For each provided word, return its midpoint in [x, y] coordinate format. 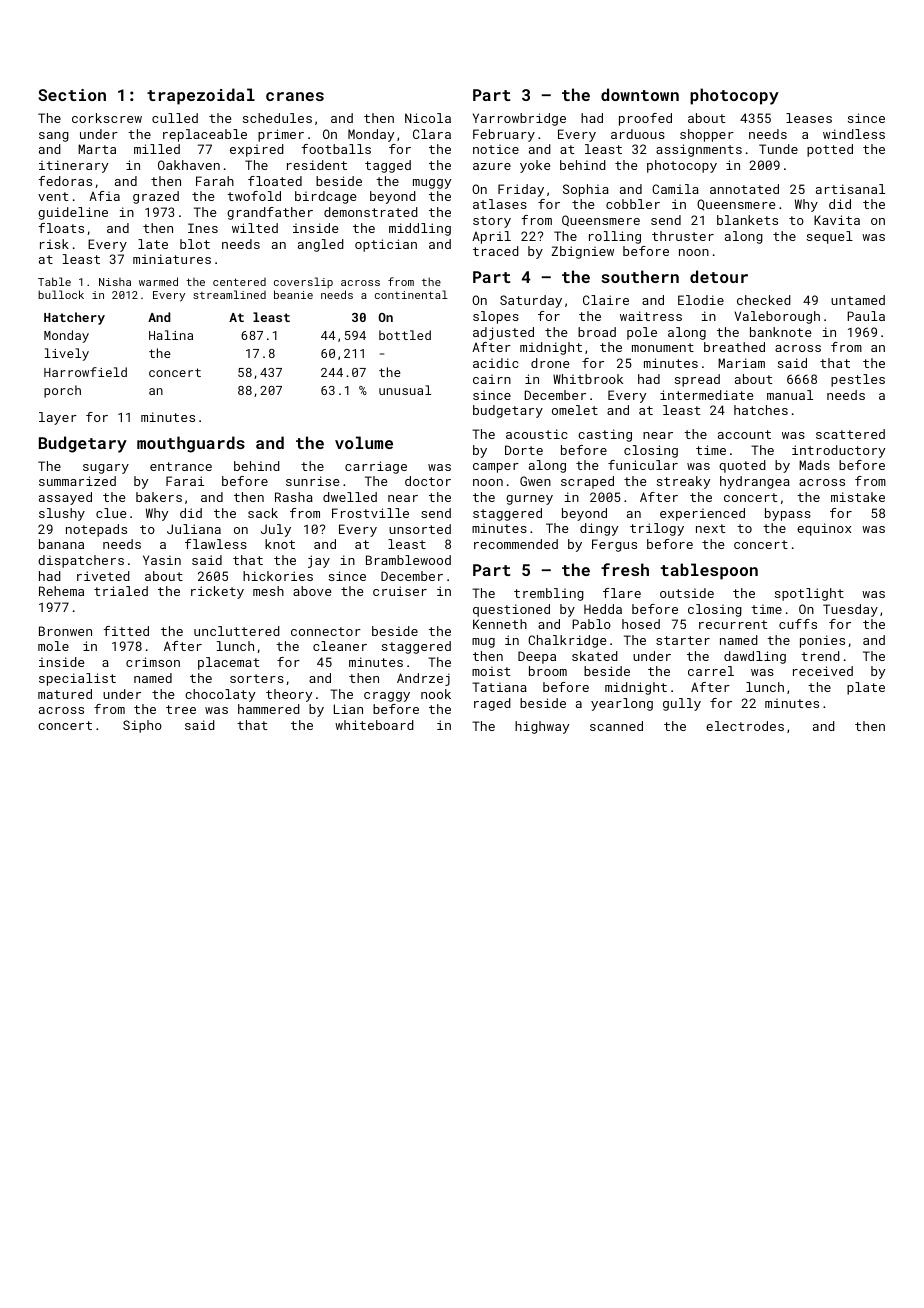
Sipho [142, 726]
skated [595, 656]
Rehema [61, 591]
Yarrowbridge [519, 119]
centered [239, 282]
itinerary [73, 166]
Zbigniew [582, 252]
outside [687, 593]
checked [764, 300]
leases [809, 118]
